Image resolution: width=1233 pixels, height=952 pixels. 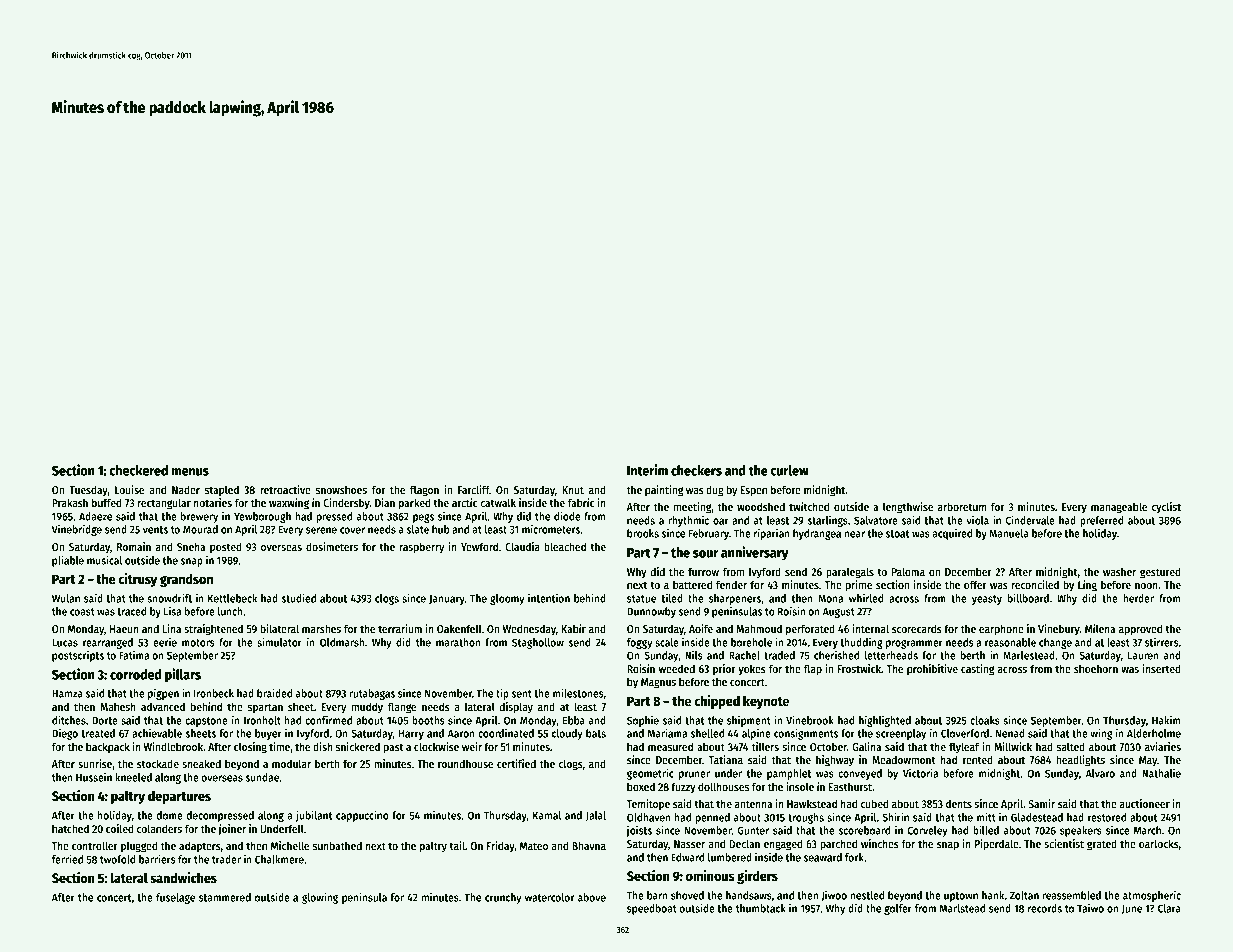 What do you see at coordinates (657, 895) in the document?
I see `barn` at bounding box center [657, 895].
